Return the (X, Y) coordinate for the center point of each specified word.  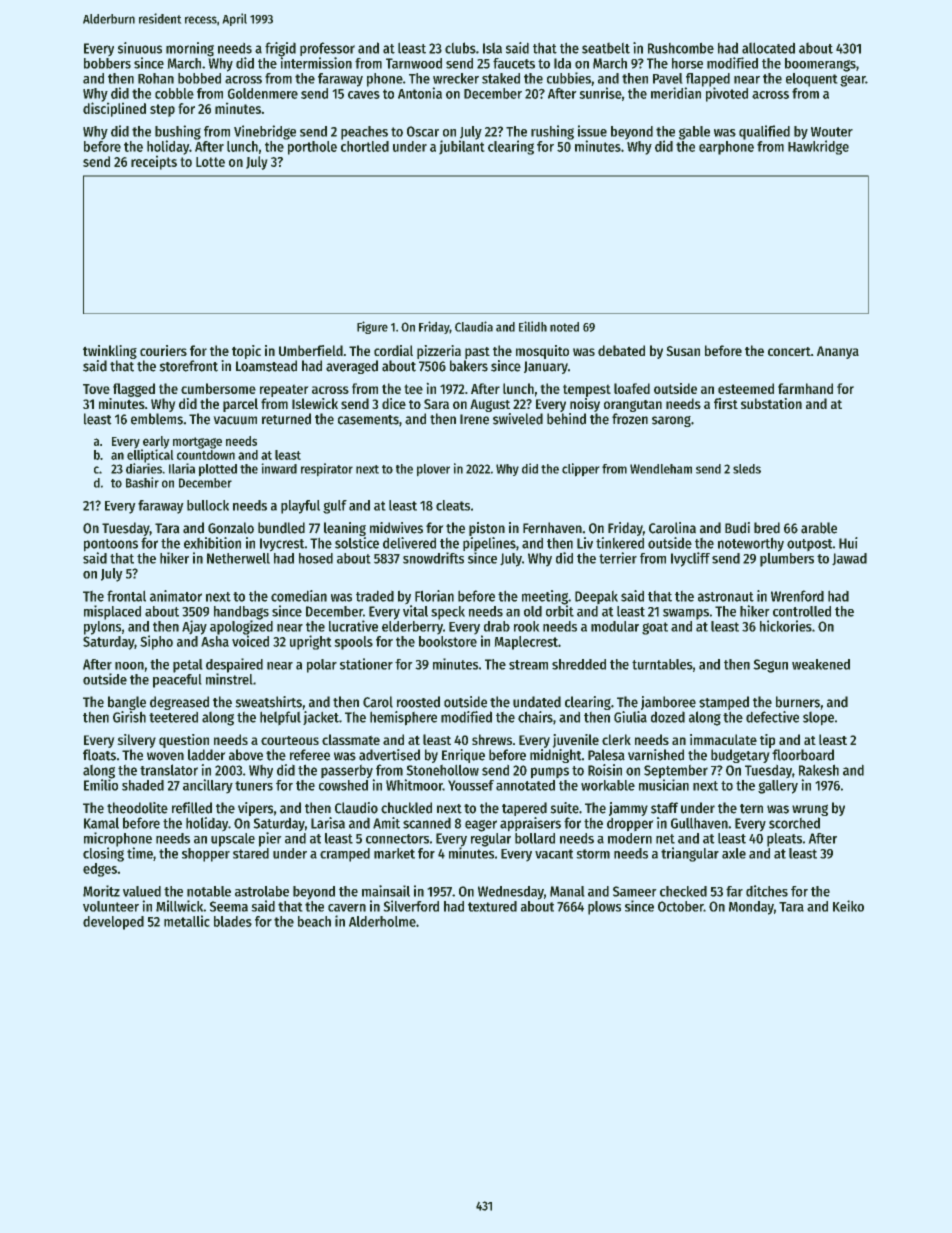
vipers (255, 809)
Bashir (142, 482)
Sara (436, 404)
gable (694, 133)
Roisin (605, 770)
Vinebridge (265, 132)
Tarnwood (414, 63)
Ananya (838, 352)
